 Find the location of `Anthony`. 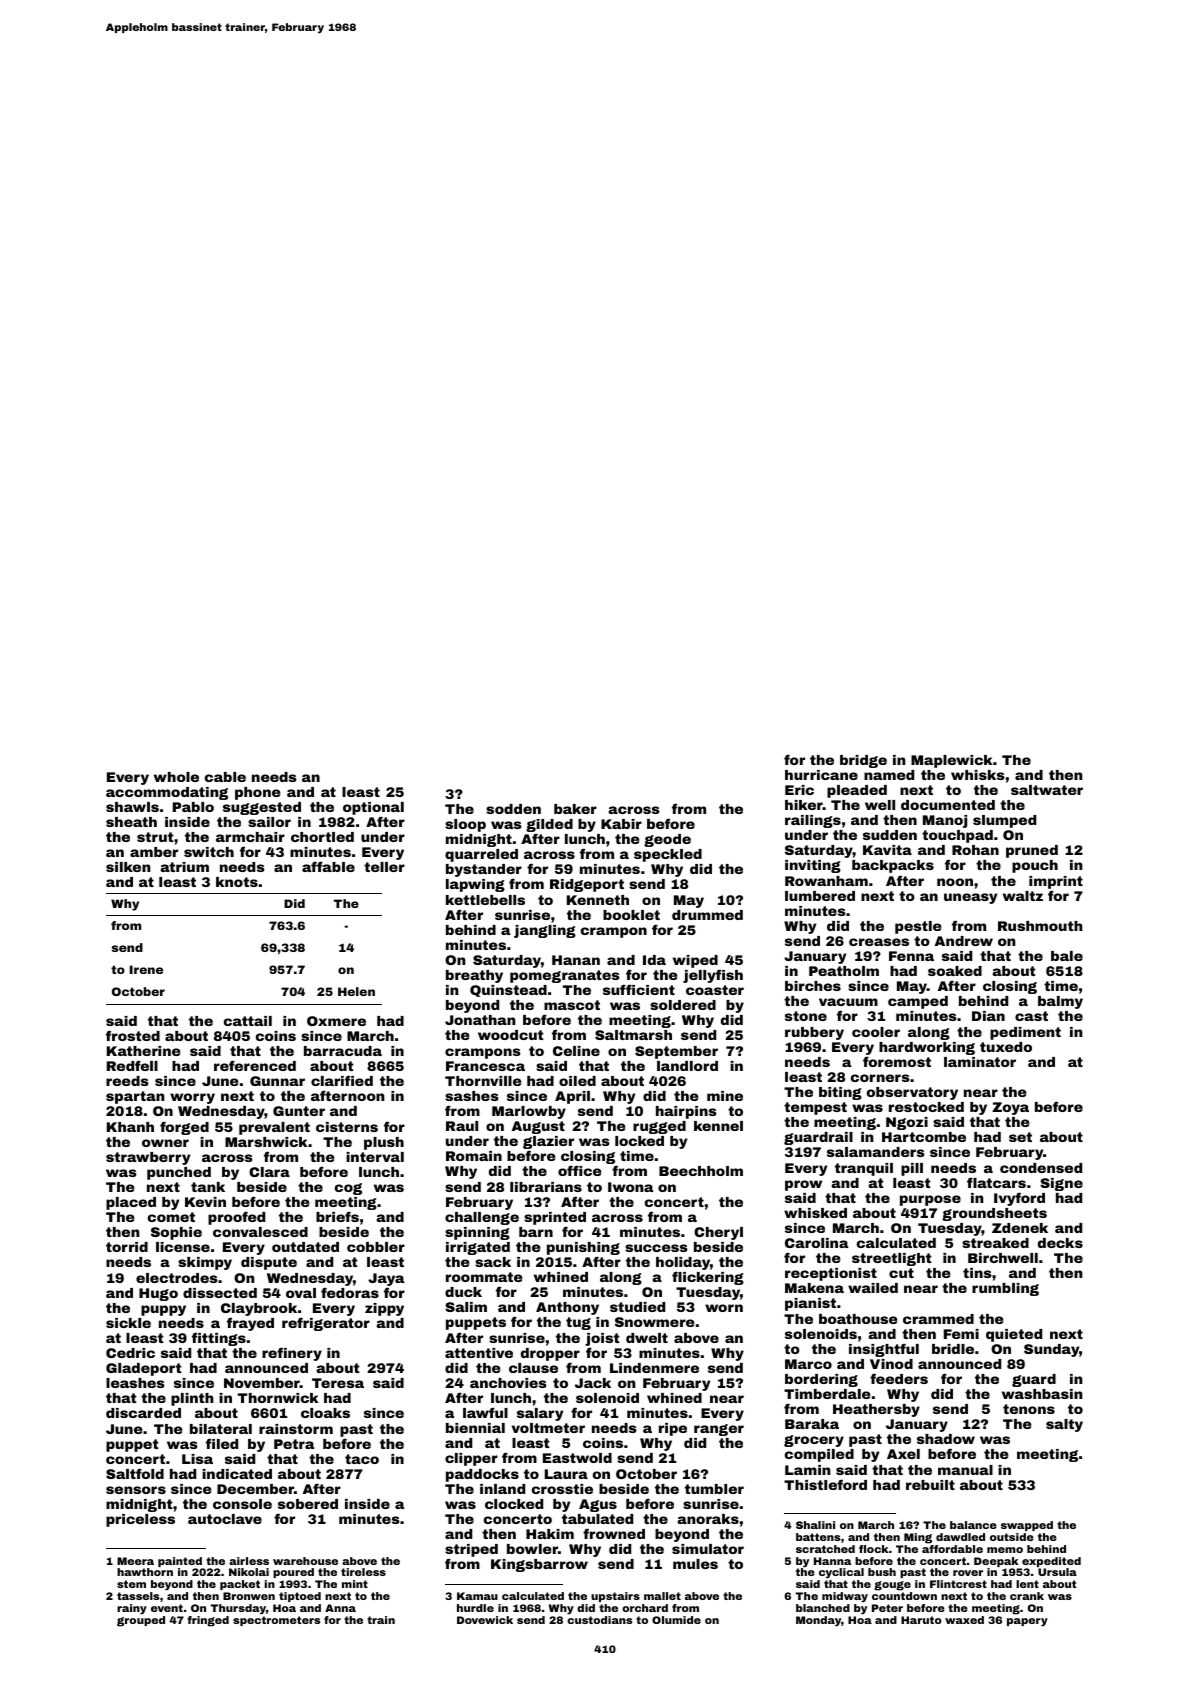

Anthony is located at coordinates (567, 1308).
